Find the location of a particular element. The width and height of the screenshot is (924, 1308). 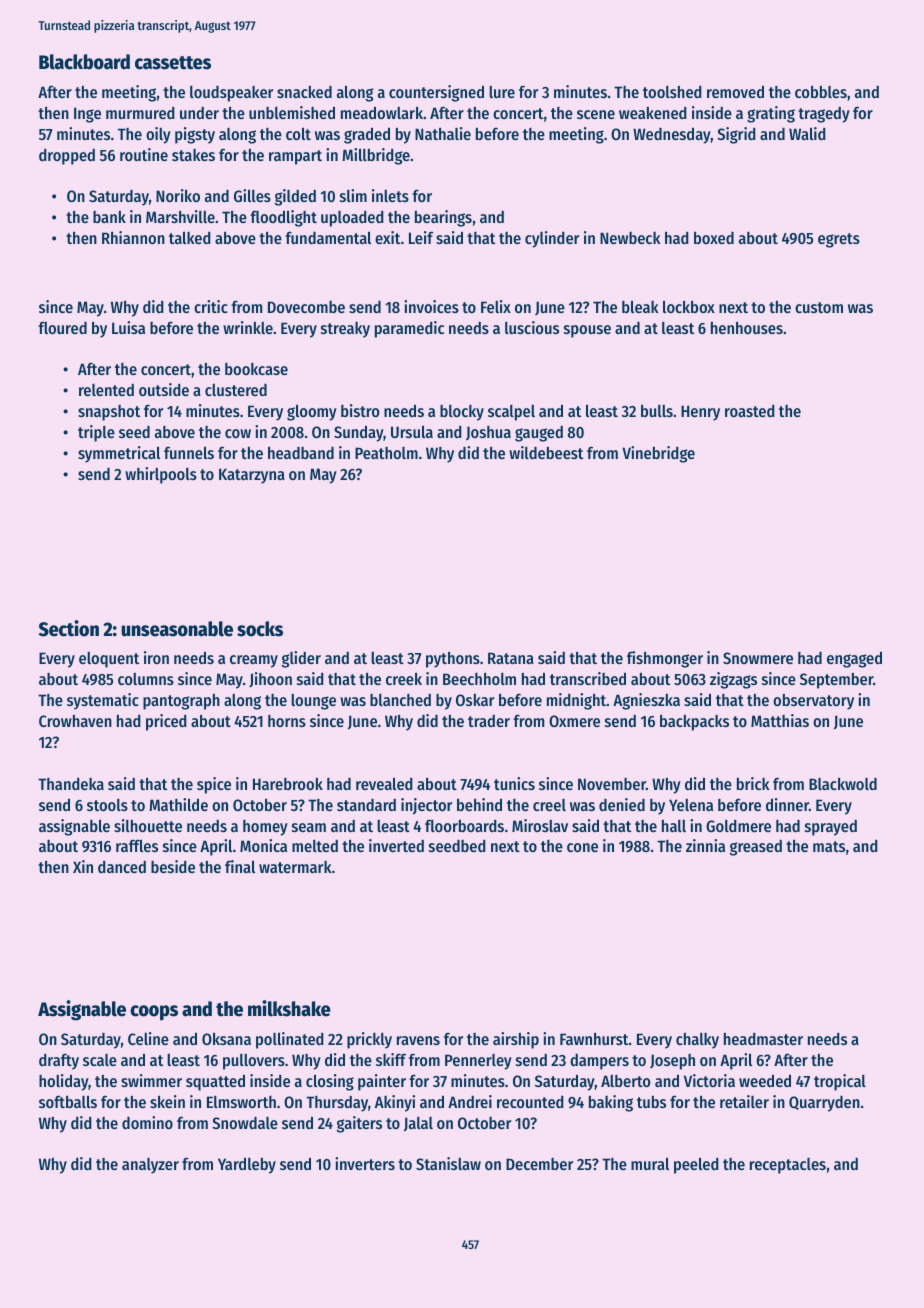

iron is located at coordinates (156, 657).
